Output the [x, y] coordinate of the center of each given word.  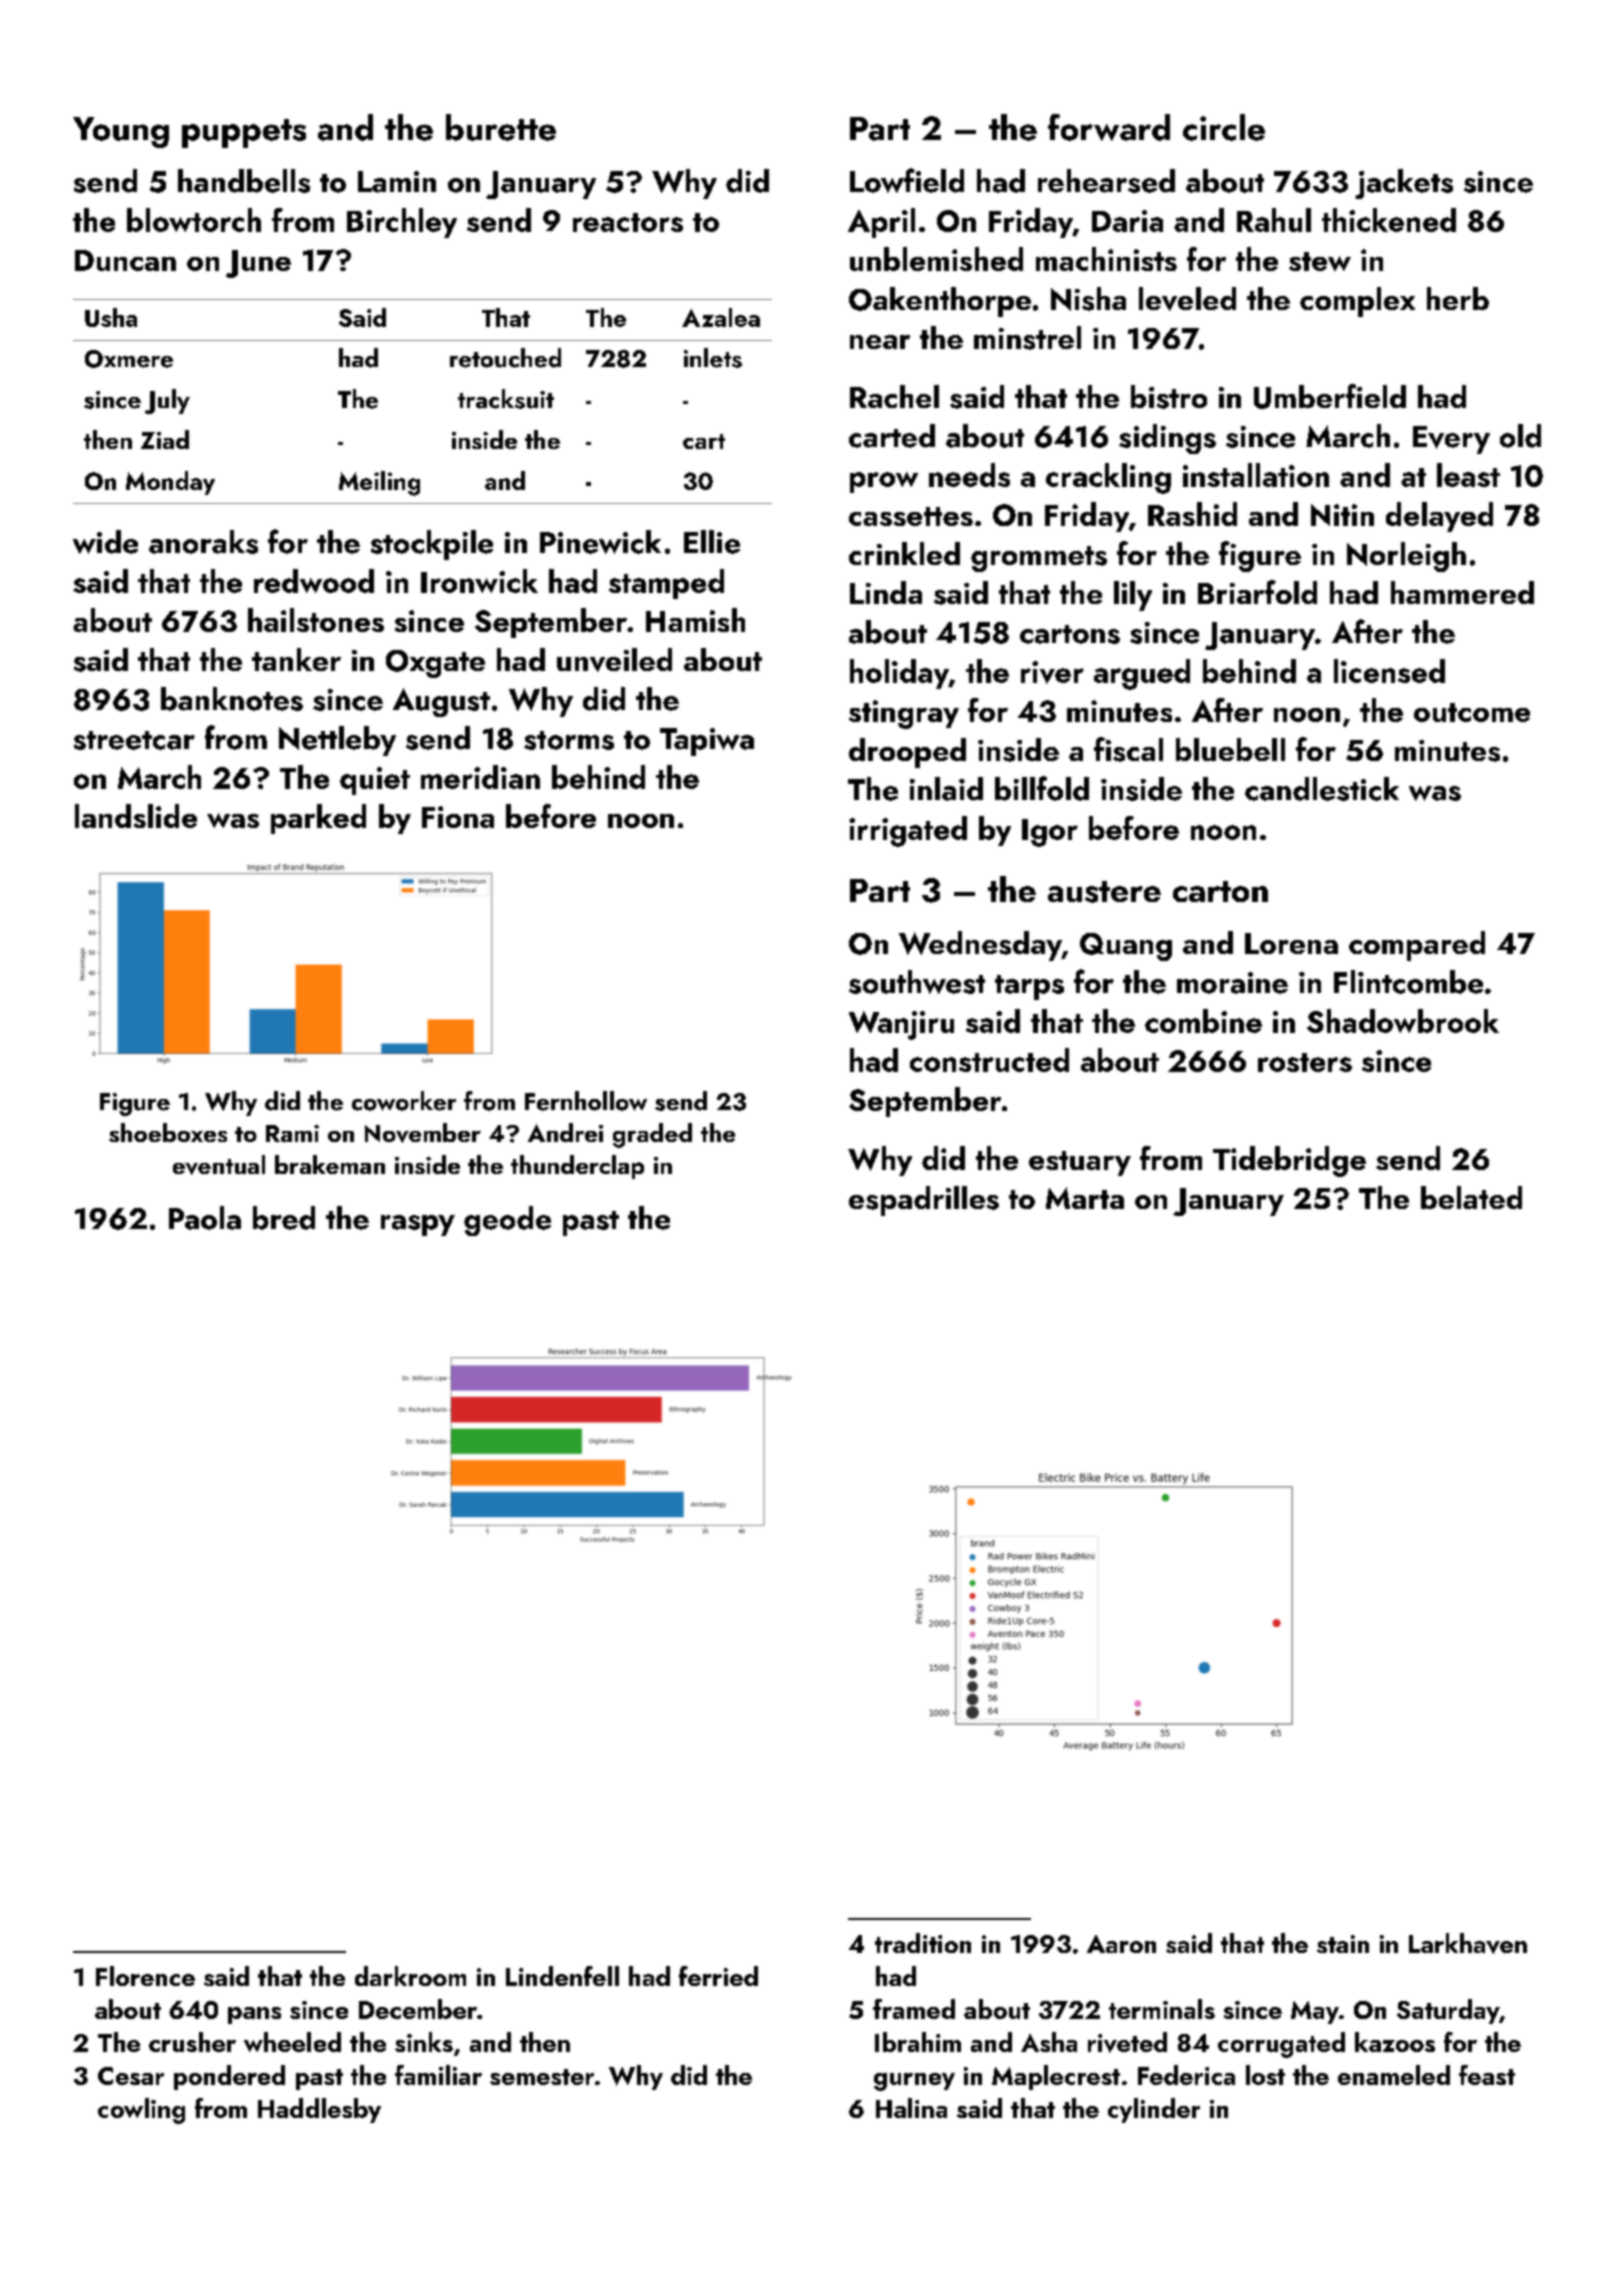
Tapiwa [707, 742]
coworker [404, 1101]
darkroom [410, 1976]
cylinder [1154, 2110]
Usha [111, 317]
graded [652, 1135]
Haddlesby [319, 2110]
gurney [914, 2082]
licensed [1389, 671]
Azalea [721, 317]
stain [1343, 1944]
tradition [923, 1943]
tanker [296, 659]
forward [1109, 127]
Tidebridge [1289, 1161]
